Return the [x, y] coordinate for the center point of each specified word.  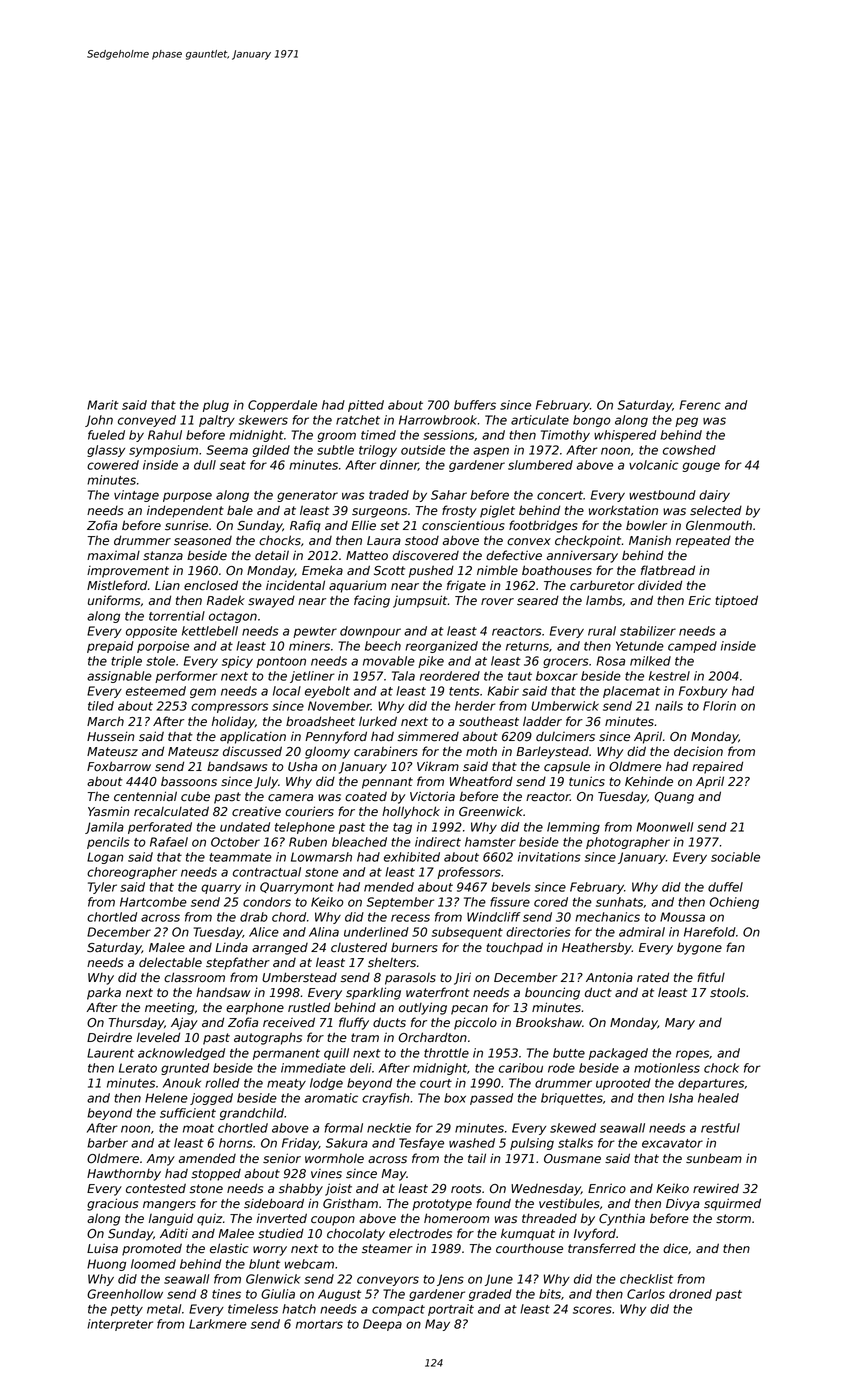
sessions [448, 435]
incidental [295, 585]
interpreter [120, 1325]
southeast [489, 722]
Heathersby [597, 948]
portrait [451, 1310]
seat [233, 465]
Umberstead [299, 977]
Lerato [138, 1068]
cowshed [689, 450]
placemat [631, 692]
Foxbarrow [119, 766]
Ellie [363, 525]
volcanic [654, 465]
